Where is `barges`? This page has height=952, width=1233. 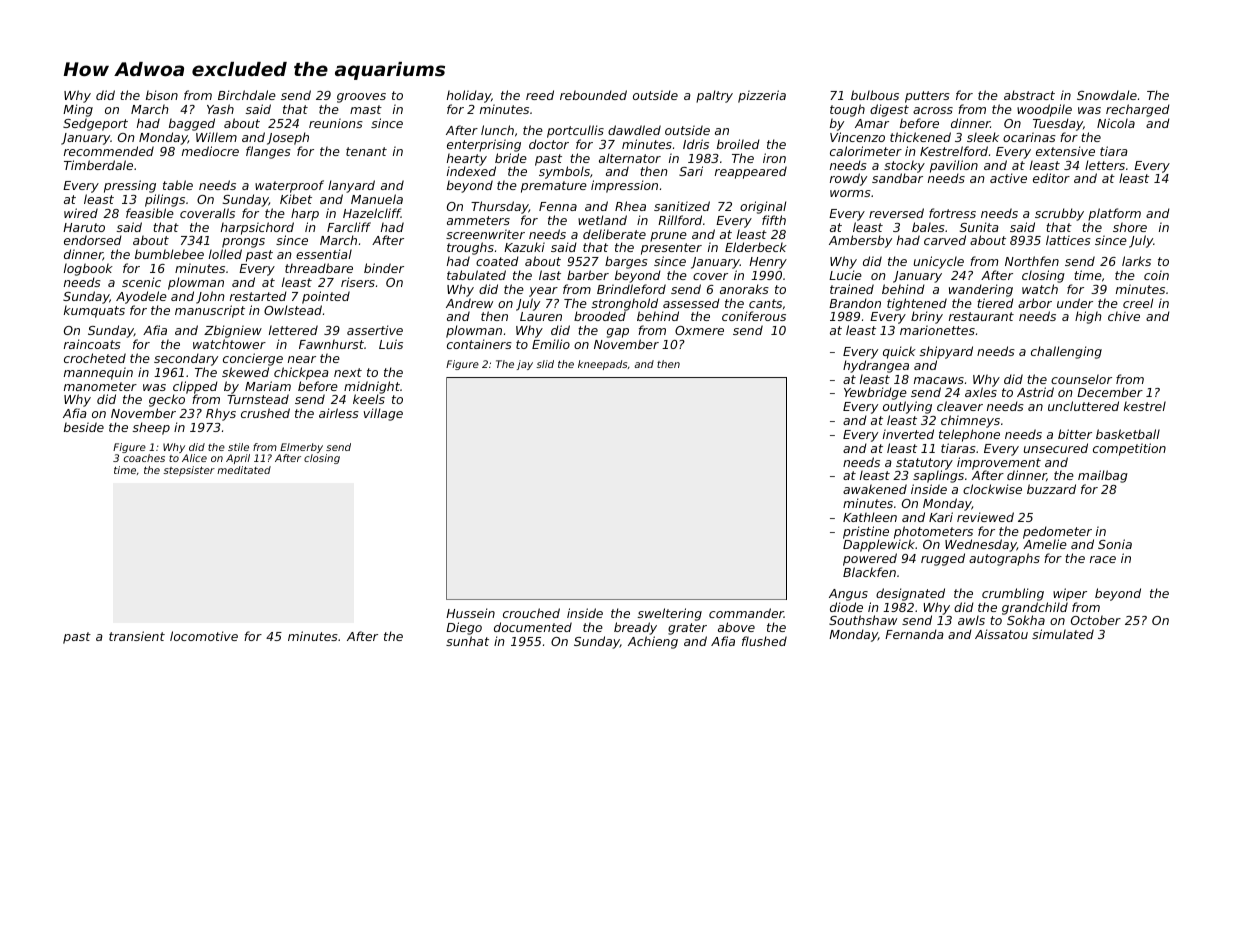 barges is located at coordinates (626, 262).
